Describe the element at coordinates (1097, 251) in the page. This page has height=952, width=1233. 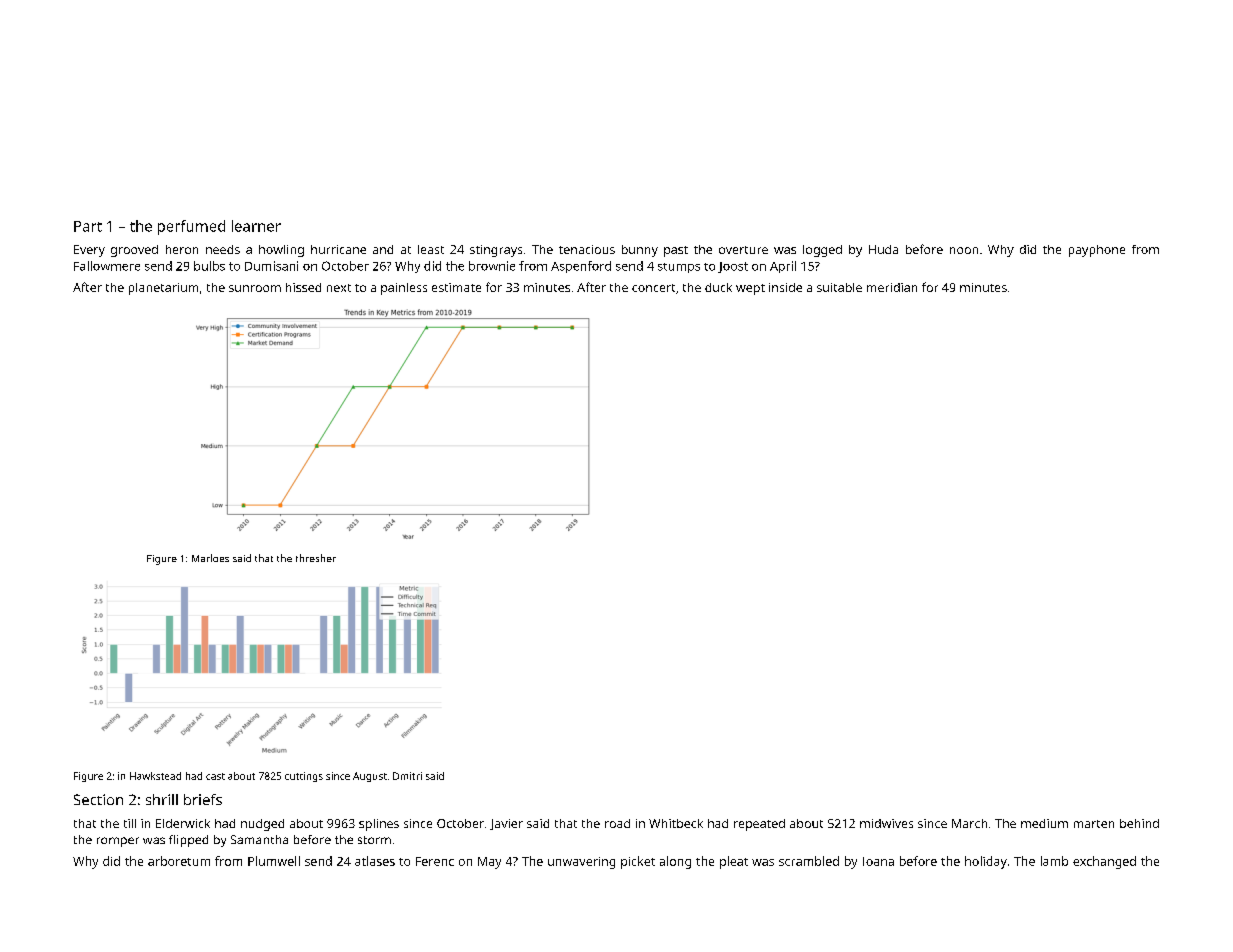
I see `payphone` at that location.
